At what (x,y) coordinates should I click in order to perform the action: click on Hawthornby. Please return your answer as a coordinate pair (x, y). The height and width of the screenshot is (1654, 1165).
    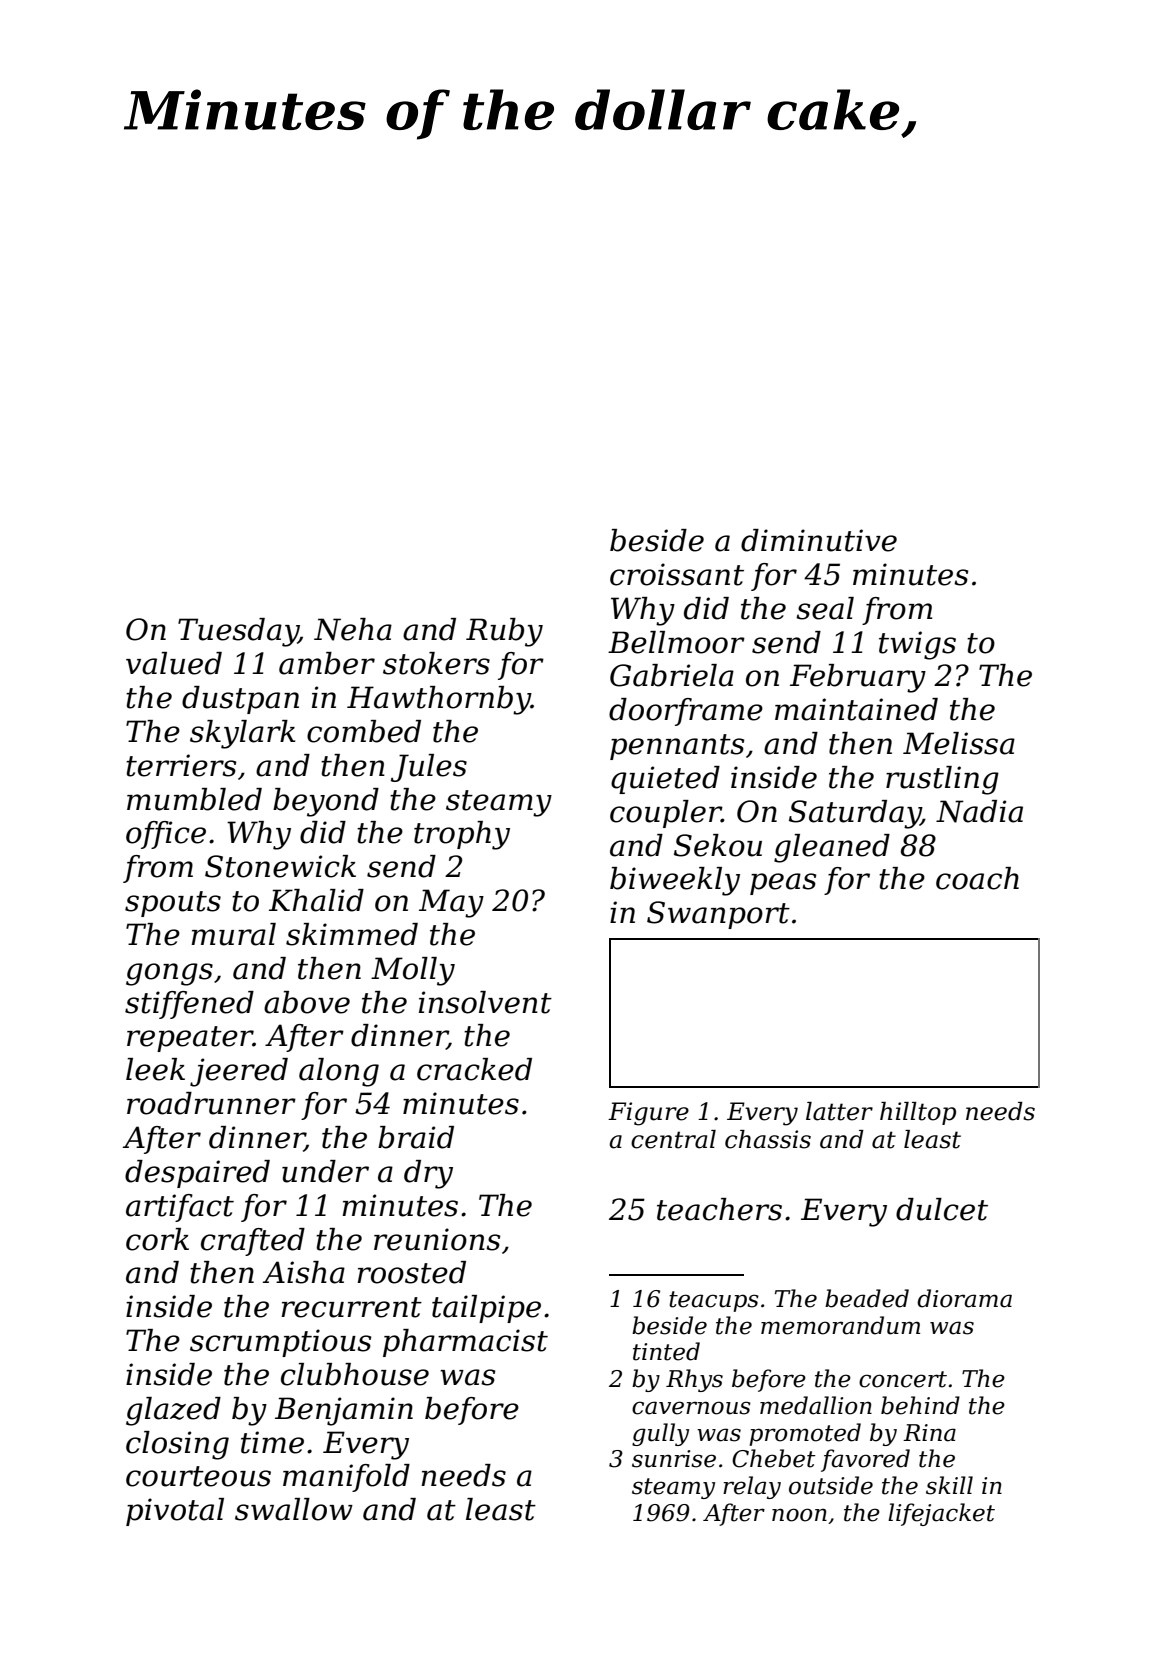
    Looking at the image, I should click on (439, 700).
